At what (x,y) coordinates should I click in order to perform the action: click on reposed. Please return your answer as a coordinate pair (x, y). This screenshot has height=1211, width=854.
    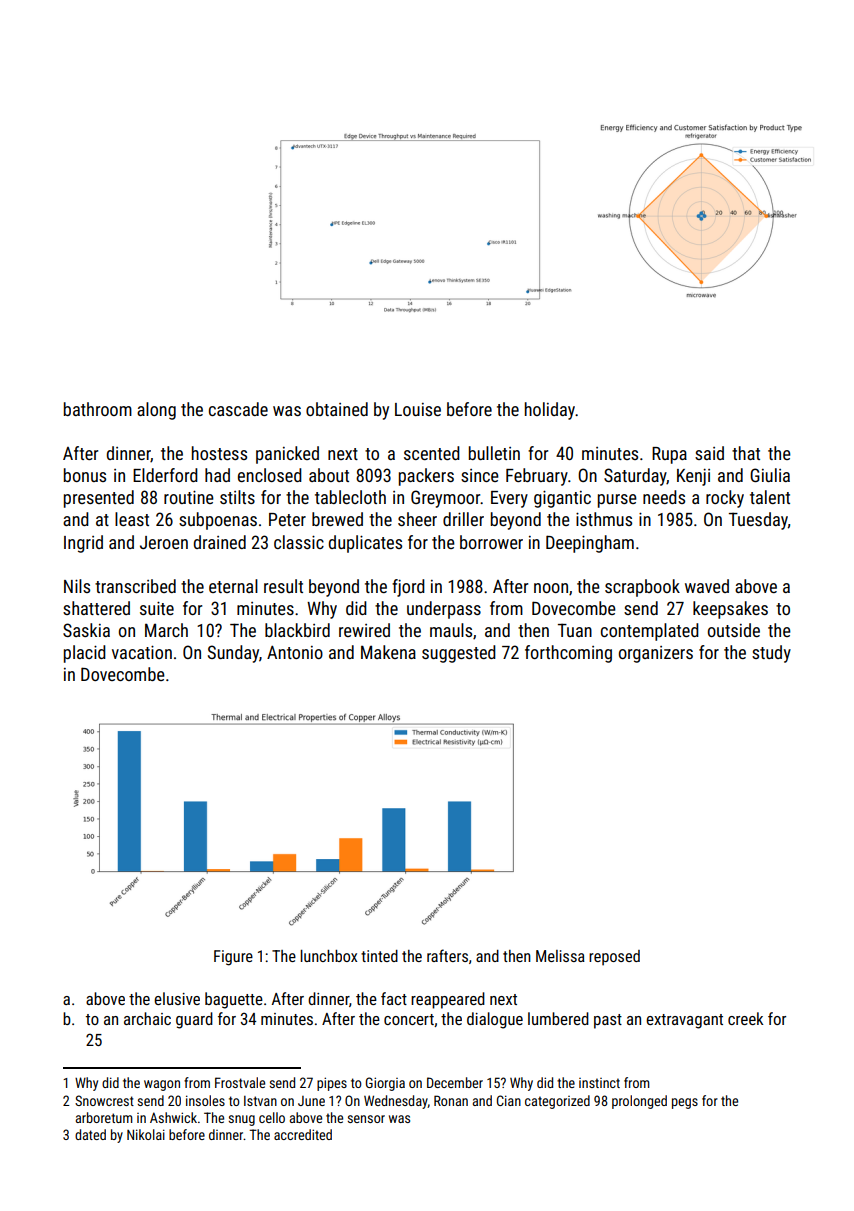
    Looking at the image, I should click on (614, 958).
